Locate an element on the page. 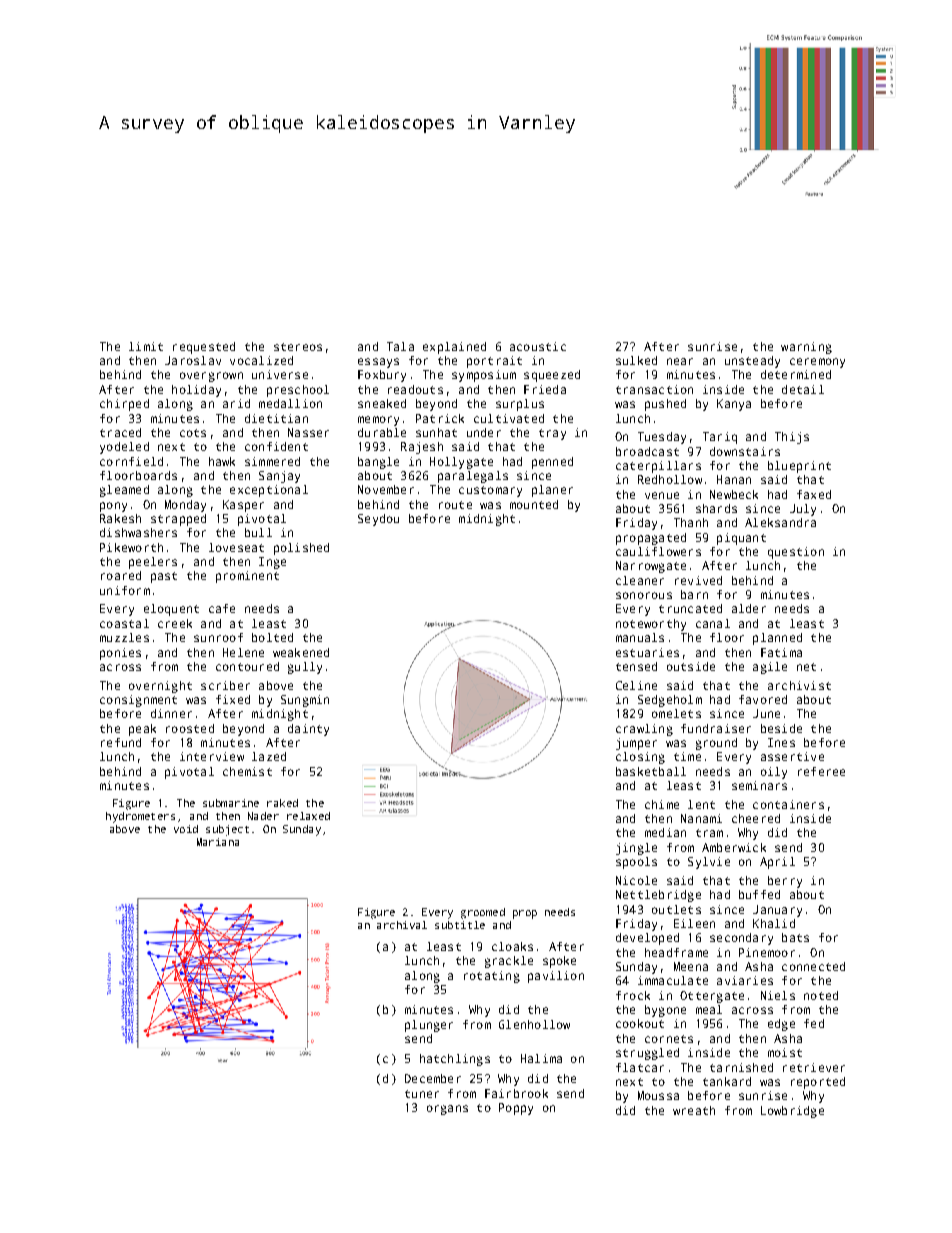 The image size is (952, 1233). Kanya is located at coordinates (734, 405).
